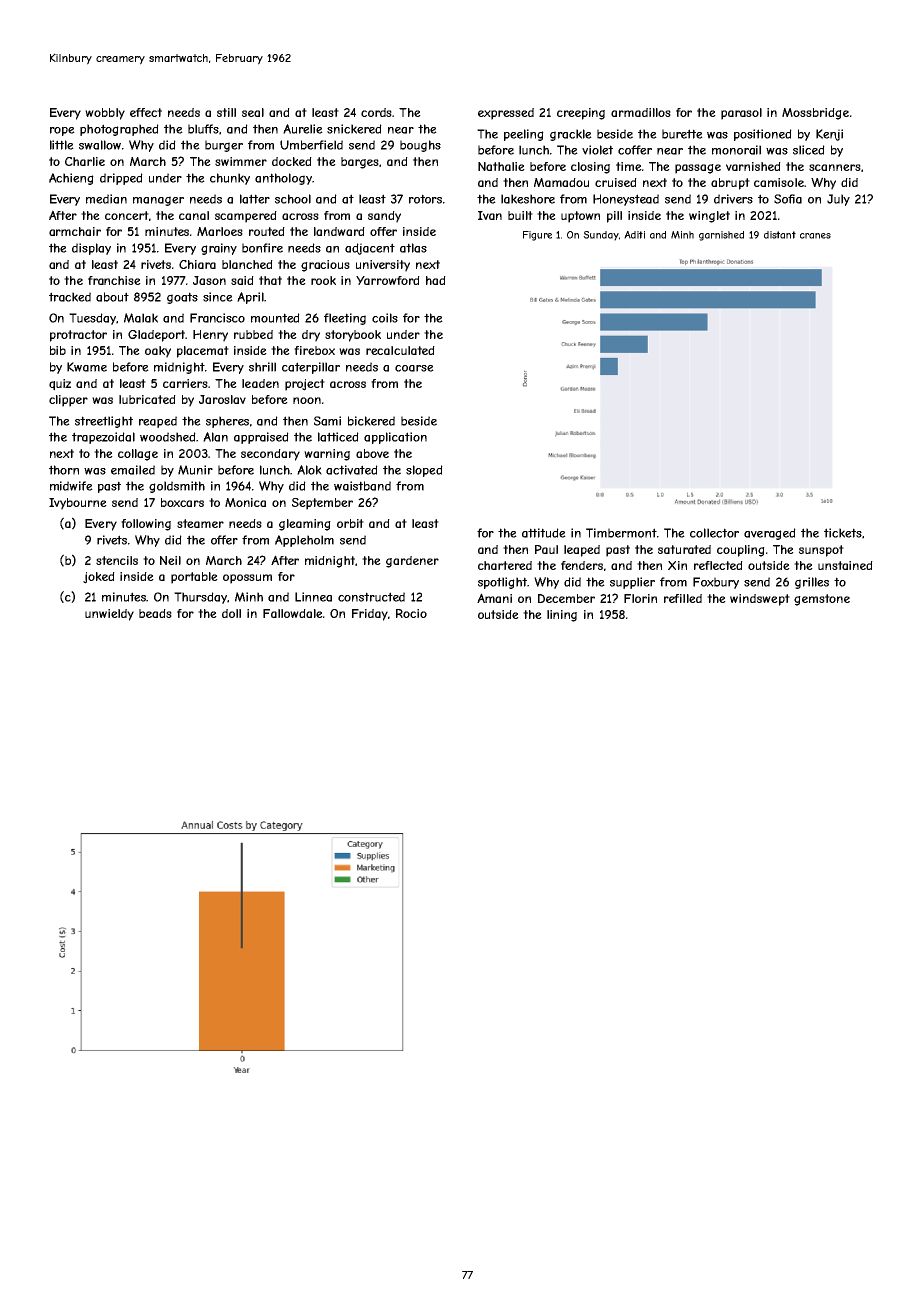 This document has height=1308, width=924. What do you see at coordinates (815, 236) in the document?
I see `cranes` at bounding box center [815, 236].
